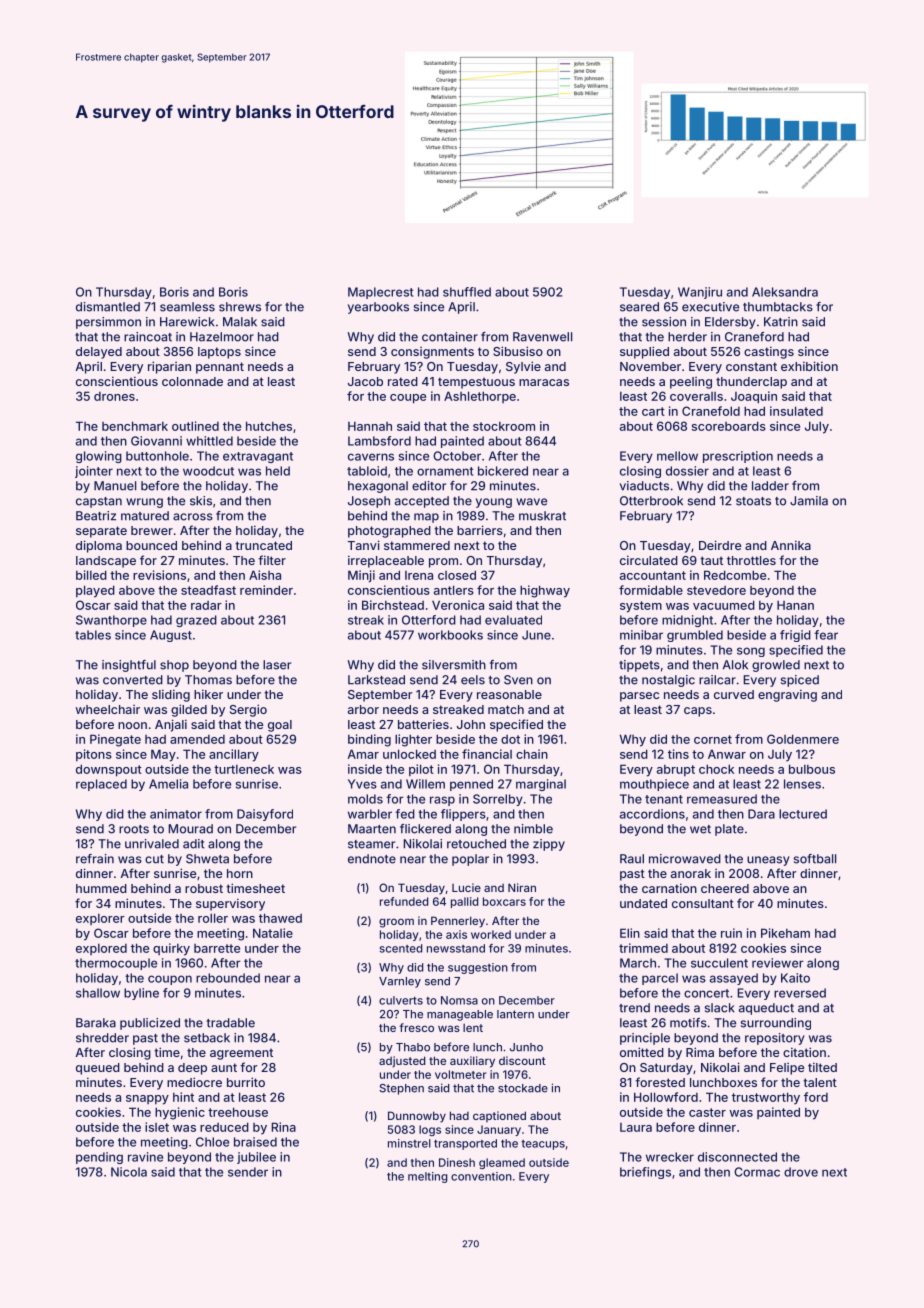  I want to click on refrain, so click(95, 859).
